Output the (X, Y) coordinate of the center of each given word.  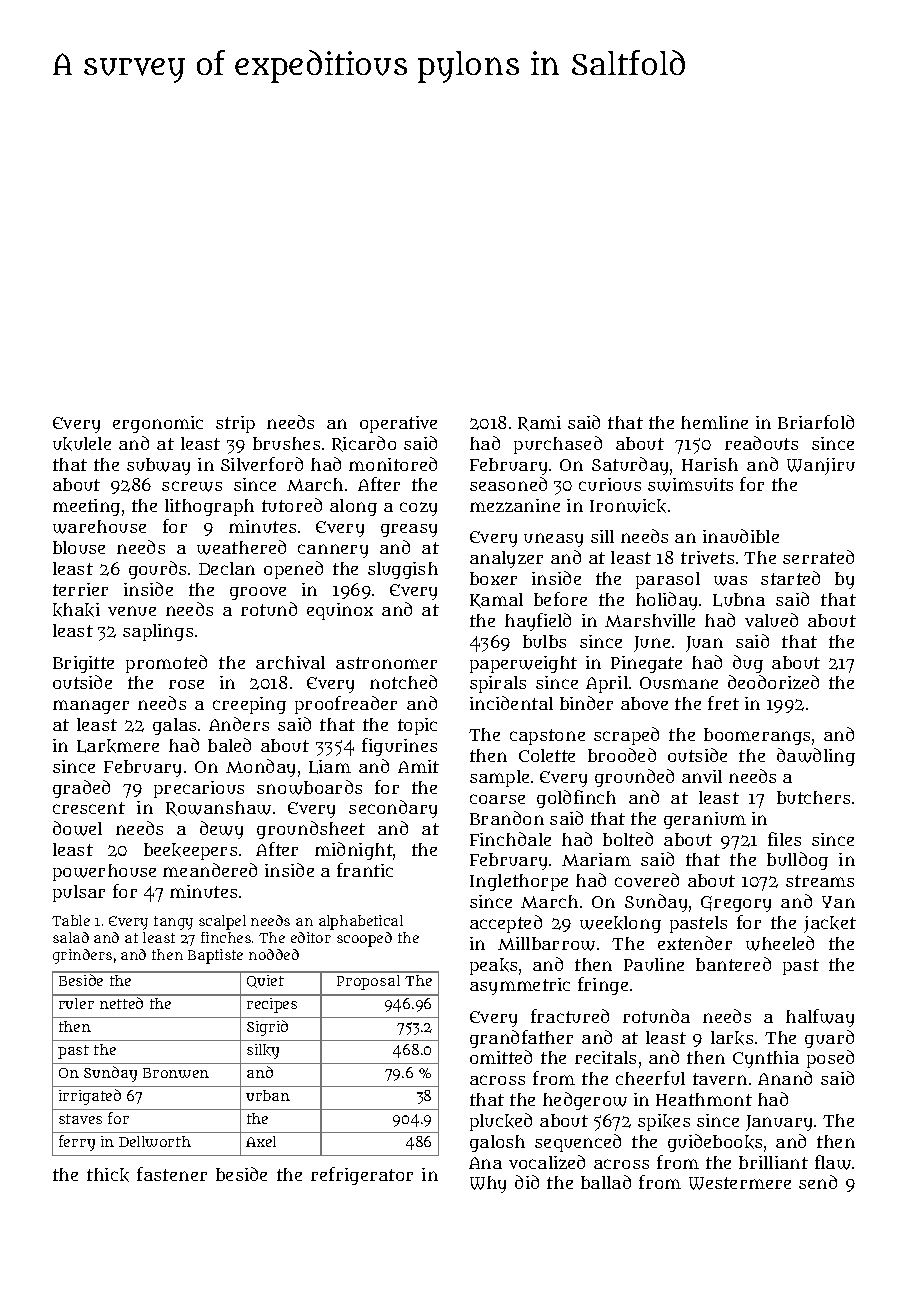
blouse (79, 547)
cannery (333, 551)
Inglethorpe (519, 882)
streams (820, 881)
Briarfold (816, 422)
